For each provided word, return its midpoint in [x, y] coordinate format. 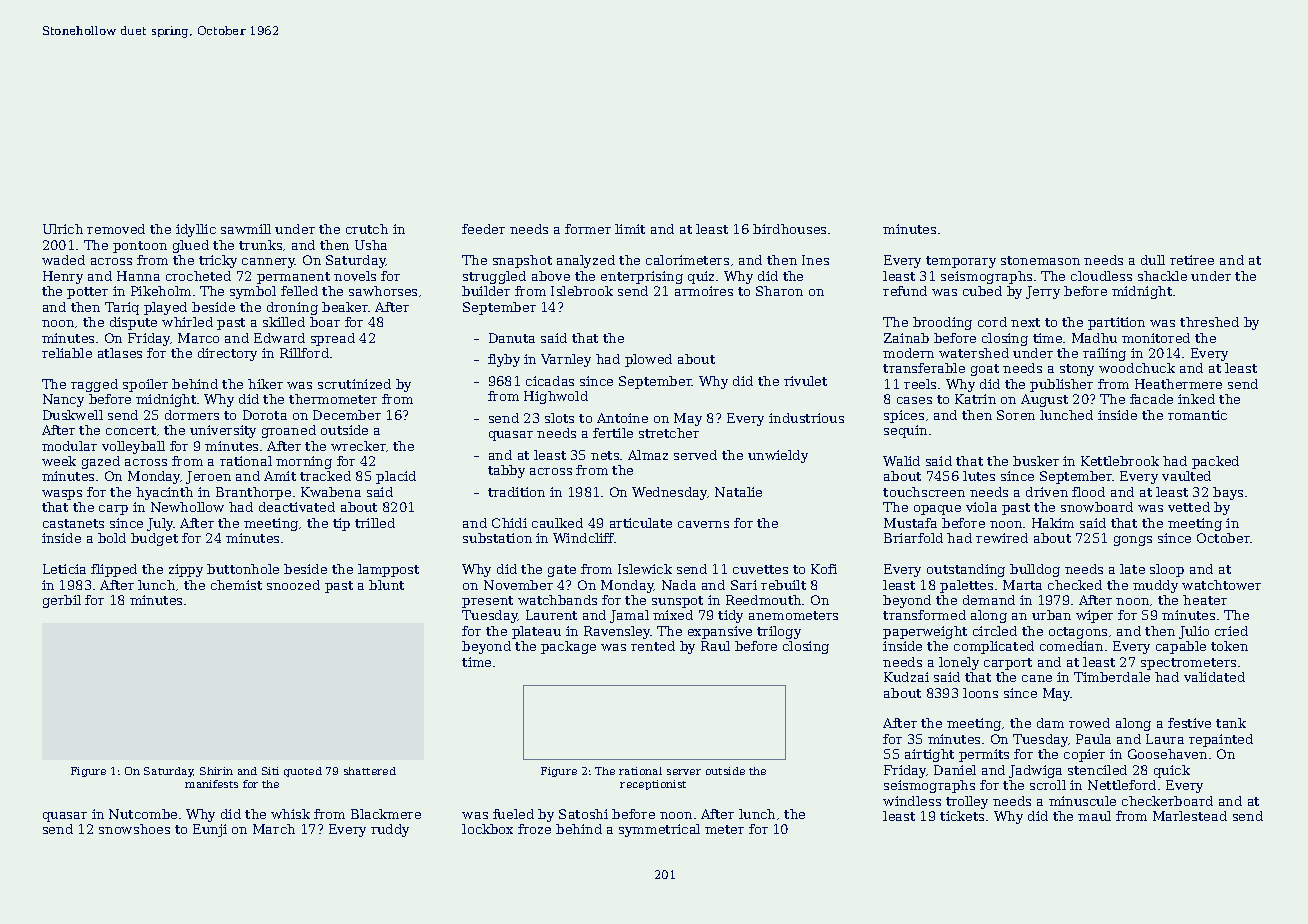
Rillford [304, 353]
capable [1181, 647]
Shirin [216, 771]
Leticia [64, 569]
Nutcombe [143, 814]
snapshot [522, 261]
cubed [982, 291]
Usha [371, 245]
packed [1215, 462]
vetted [1189, 507]
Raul [715, 646]
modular [69, 446]
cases [914, 400]
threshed [1209, 322]
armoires [704, 291]
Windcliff [584, 538]
